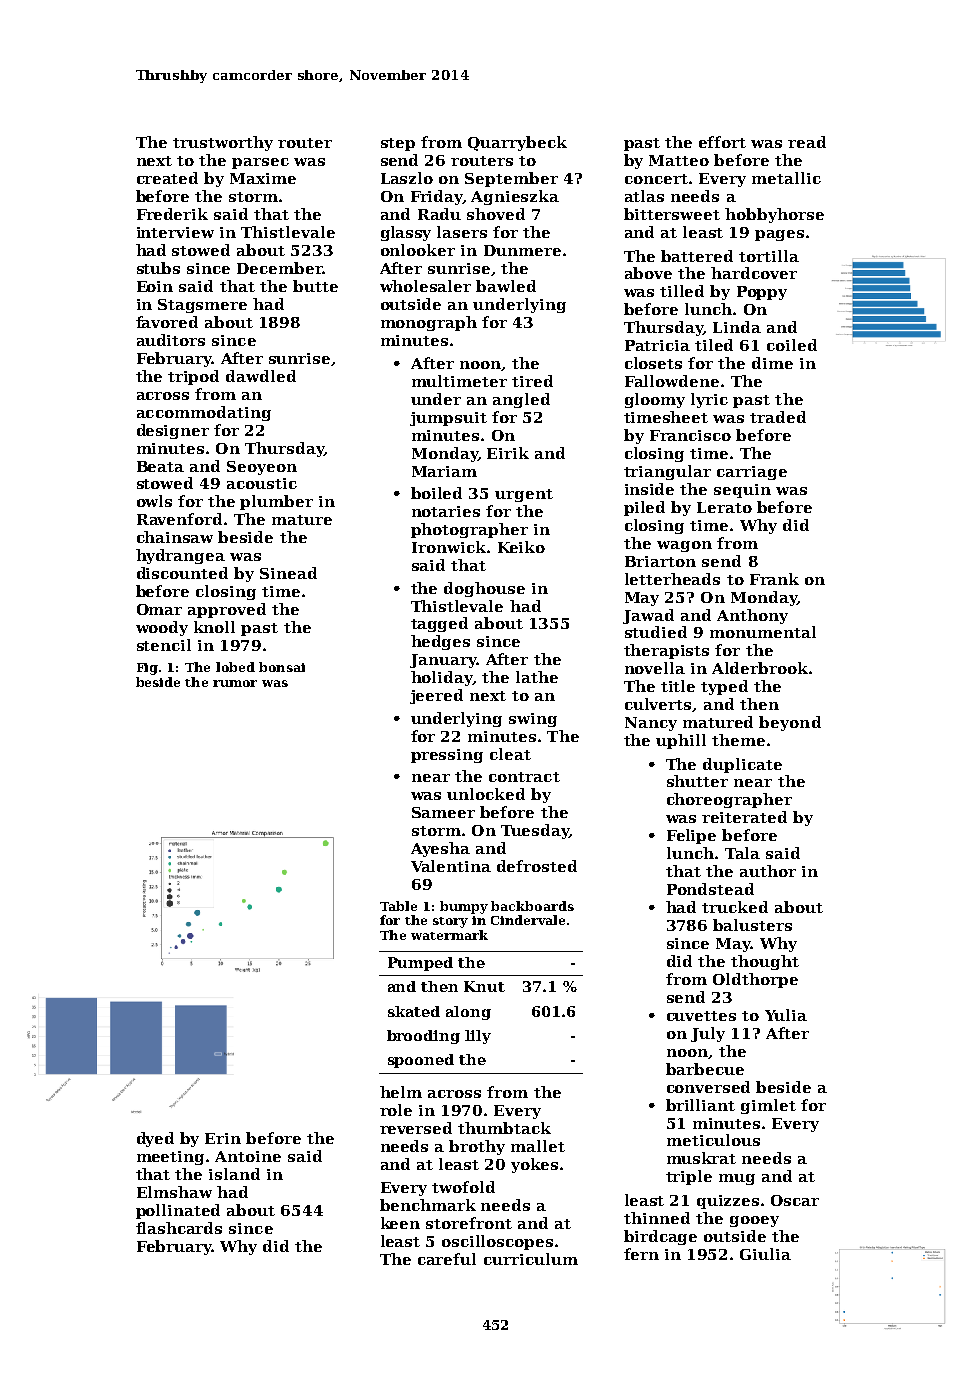 The width and height of the image is (963, 1394). I want to click on Felipe, so click(691, 836).
